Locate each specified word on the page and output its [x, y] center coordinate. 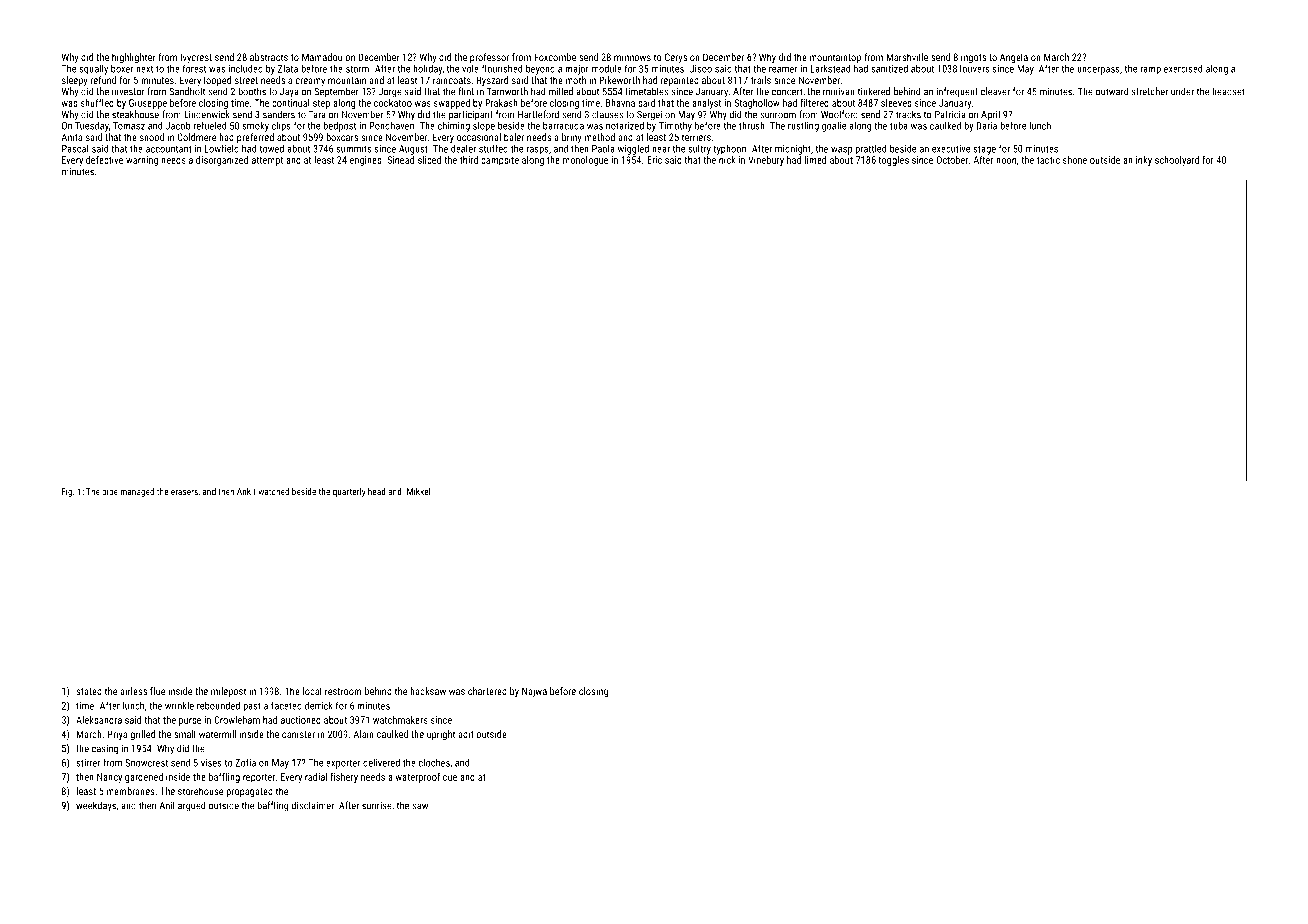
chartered [487, 691]
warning [142, 161]
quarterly [349, 492]
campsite [500, 161]
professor [489, 58]
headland [385, 491]
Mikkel [418, 491]
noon [1006, 161]
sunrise [377, 806]
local [312, 691]
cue [450, 778]
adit [466, 734]
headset [1228, 91]
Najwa [534, 692]
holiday [427, 69]
